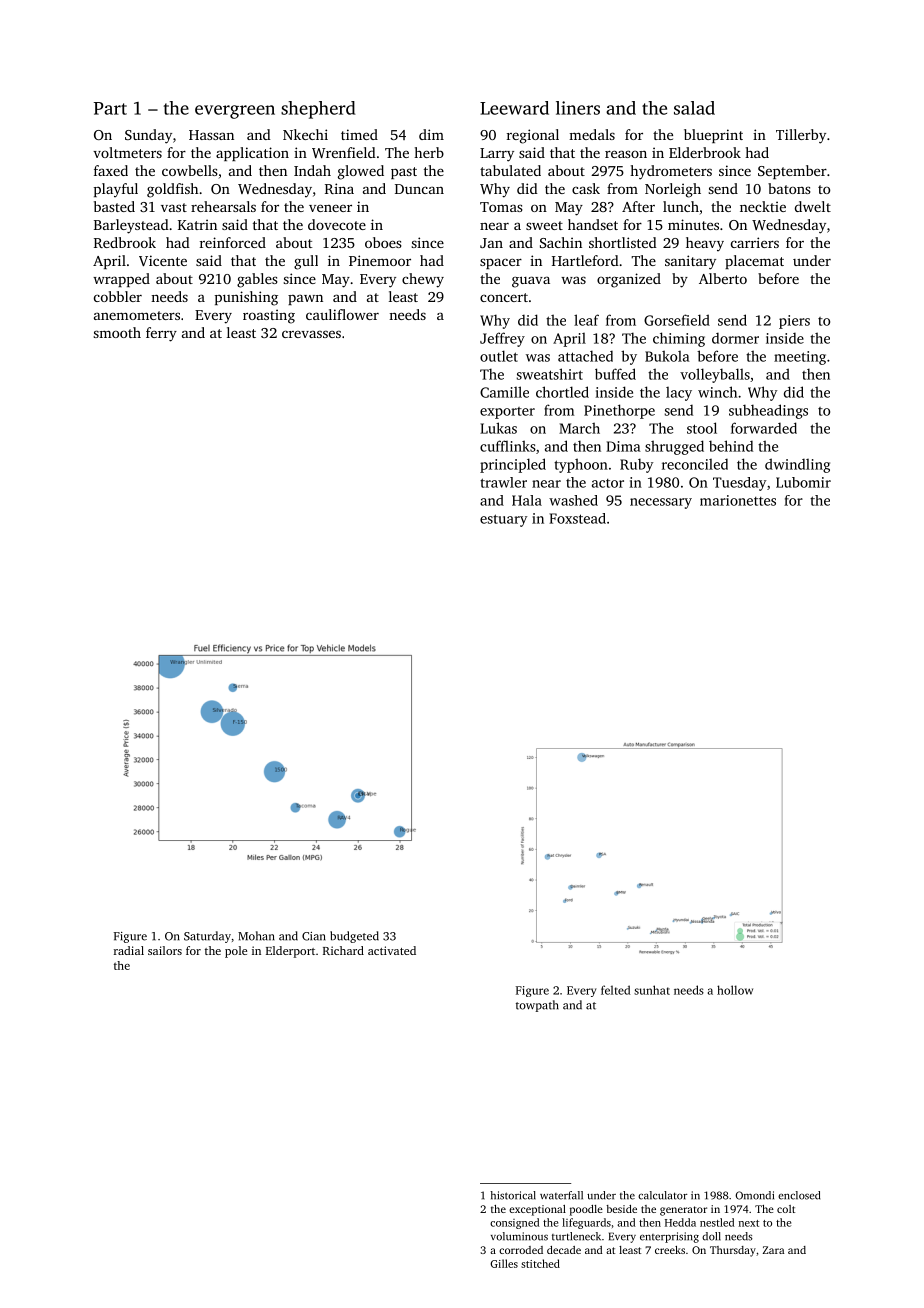 Image resolution: width=924 pixels, height=1308 pixels. What do you see at coordinates (615, 990) in the screenshot?
I see `felted` at bounding box center [615, 990].
